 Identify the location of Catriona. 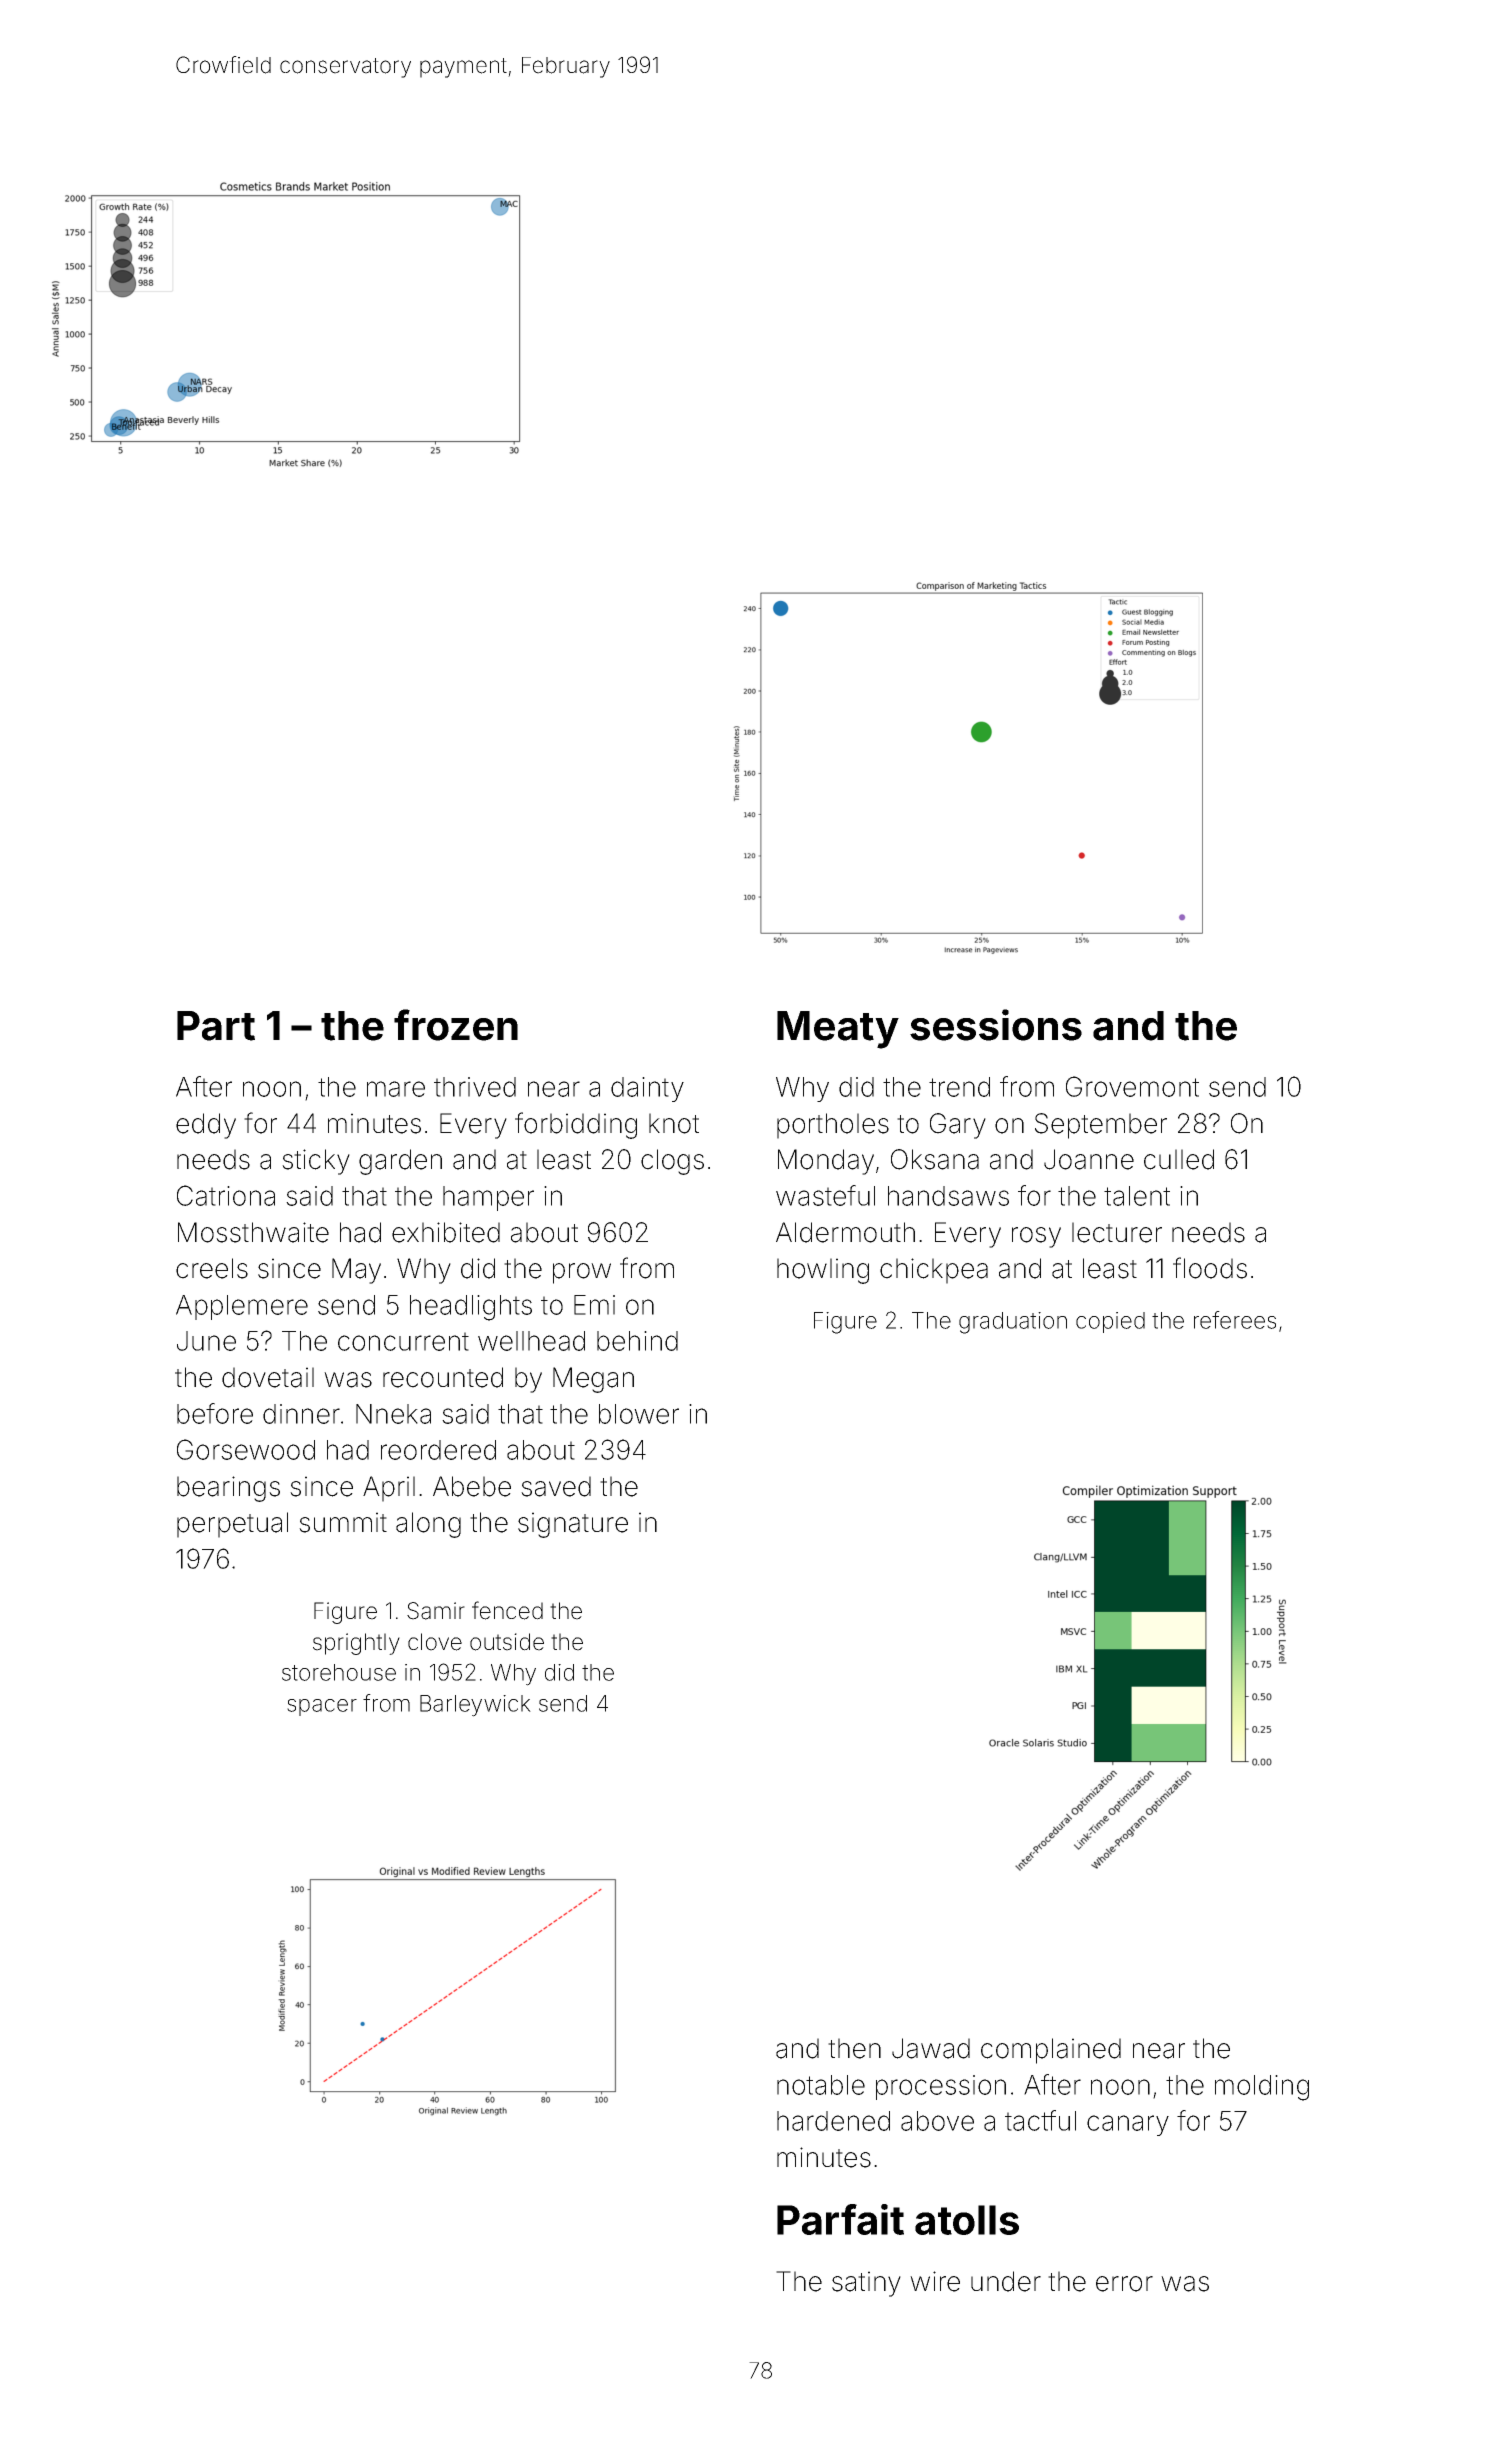
(226, 1195).
